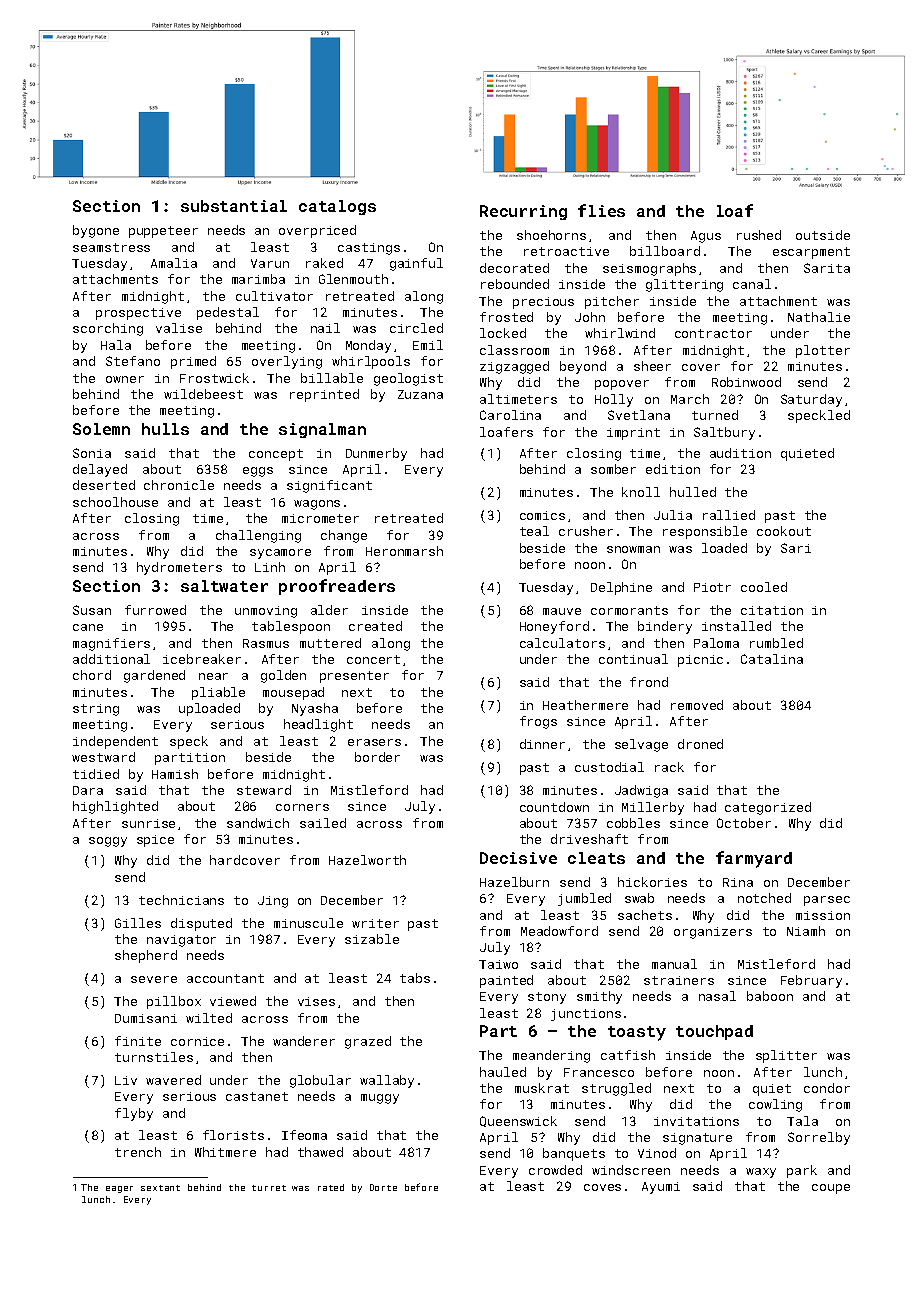  I want to click on mauve, so click(562, 611).
